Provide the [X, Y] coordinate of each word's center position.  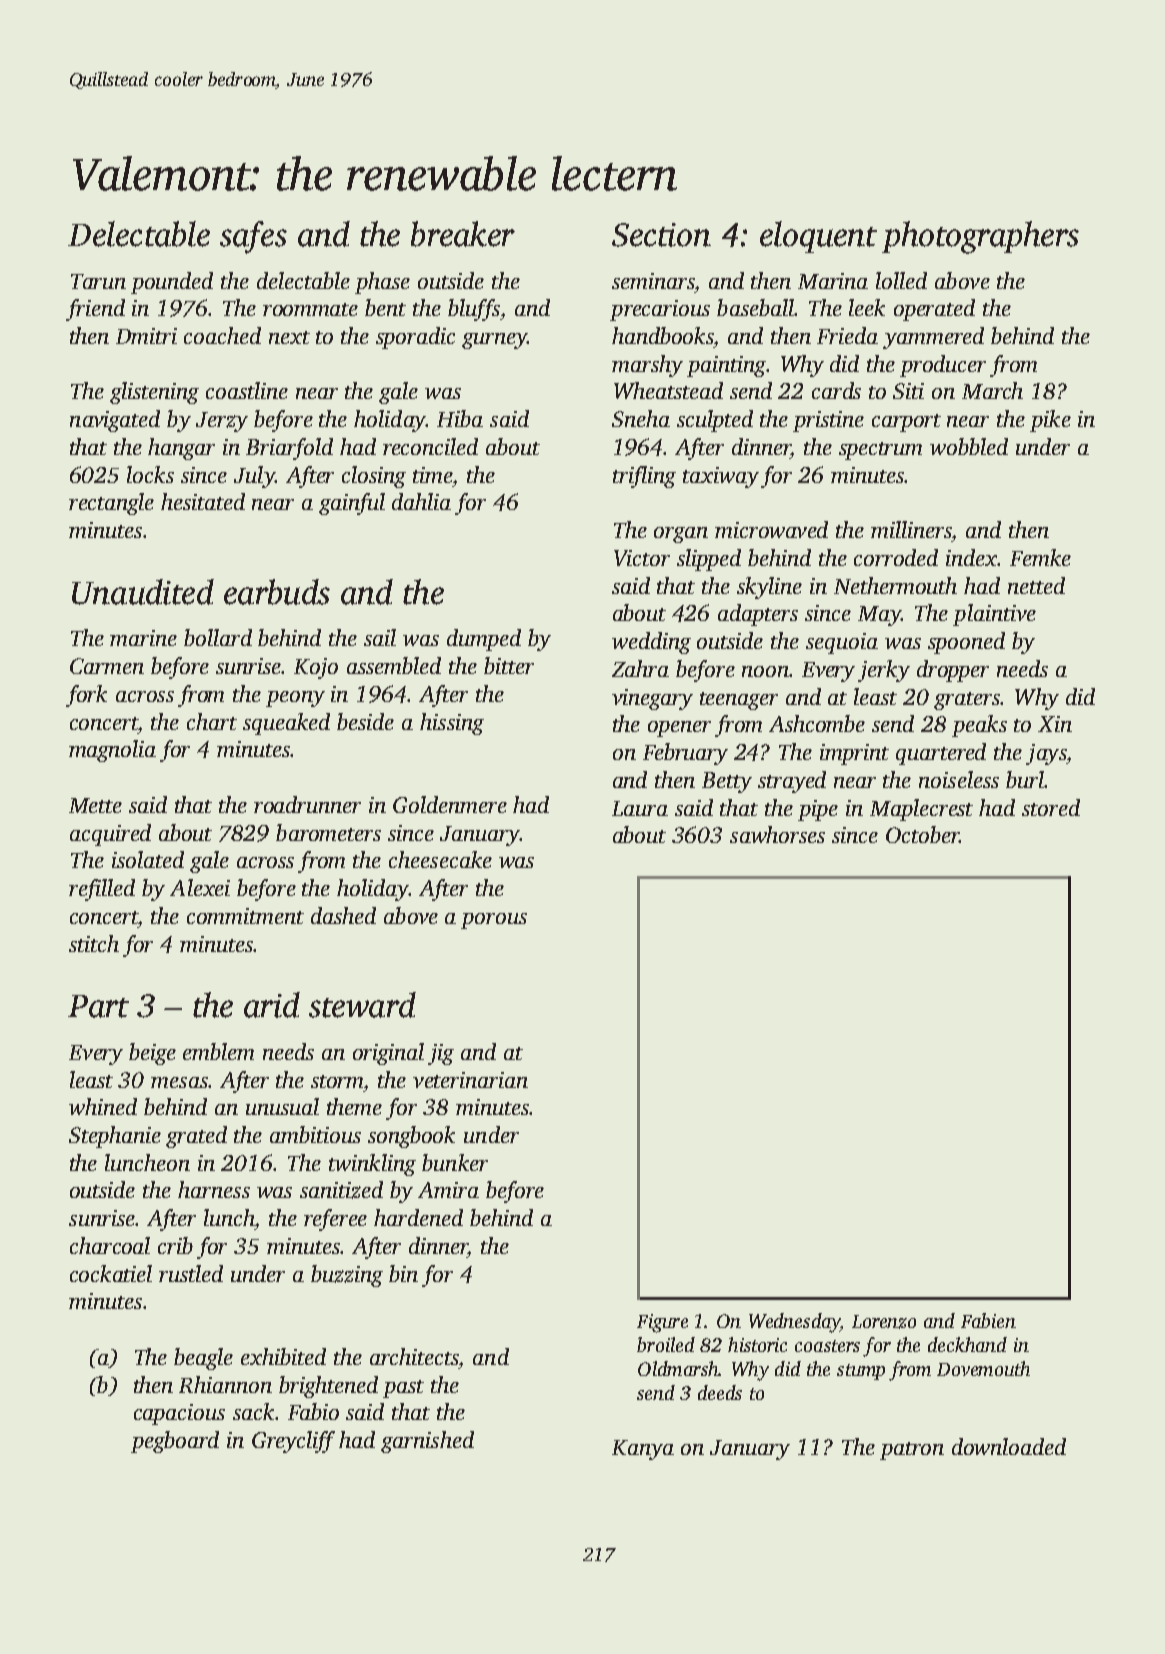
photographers [980, 237]
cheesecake [440, 859]
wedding [651, 643]
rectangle [111, 504]
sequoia [842, 643]
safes [253, 237]
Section [661, 235]
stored [1051, 807]
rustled [191, 1273]
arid [272, 1005]
